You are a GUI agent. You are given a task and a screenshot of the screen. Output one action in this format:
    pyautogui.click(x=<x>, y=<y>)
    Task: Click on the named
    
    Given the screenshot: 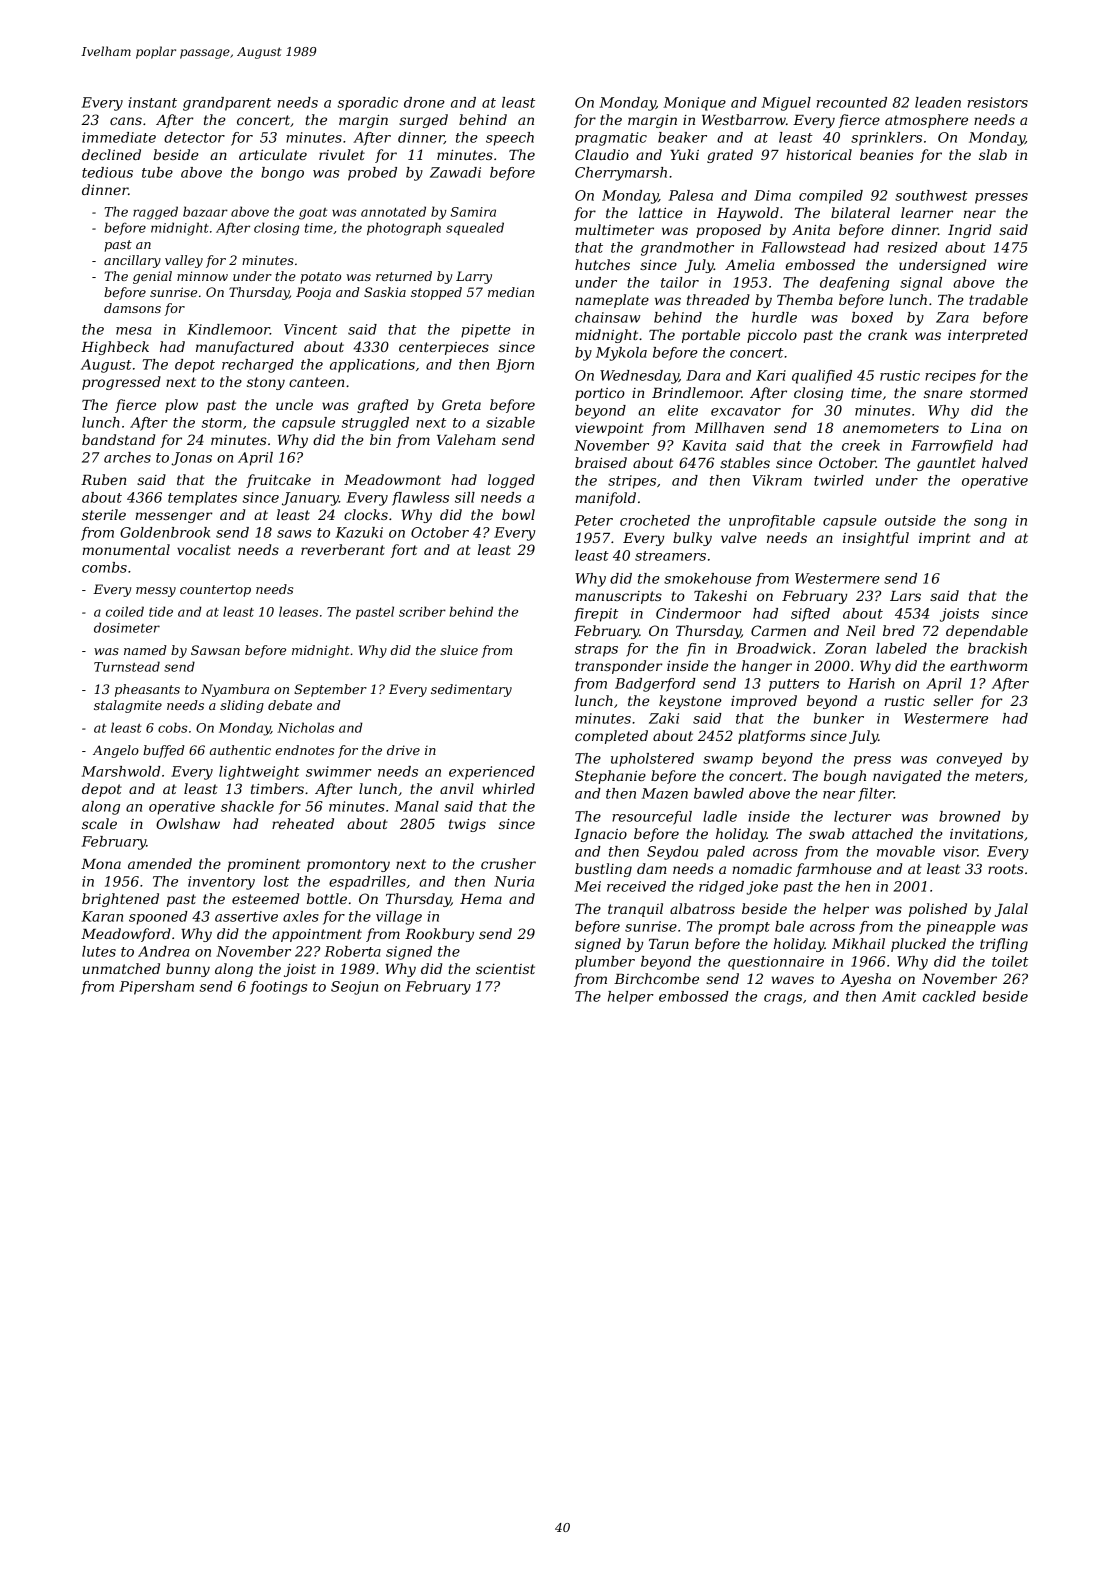 What is the action you would take?
    pyautogui.click(x=145, y=650)
